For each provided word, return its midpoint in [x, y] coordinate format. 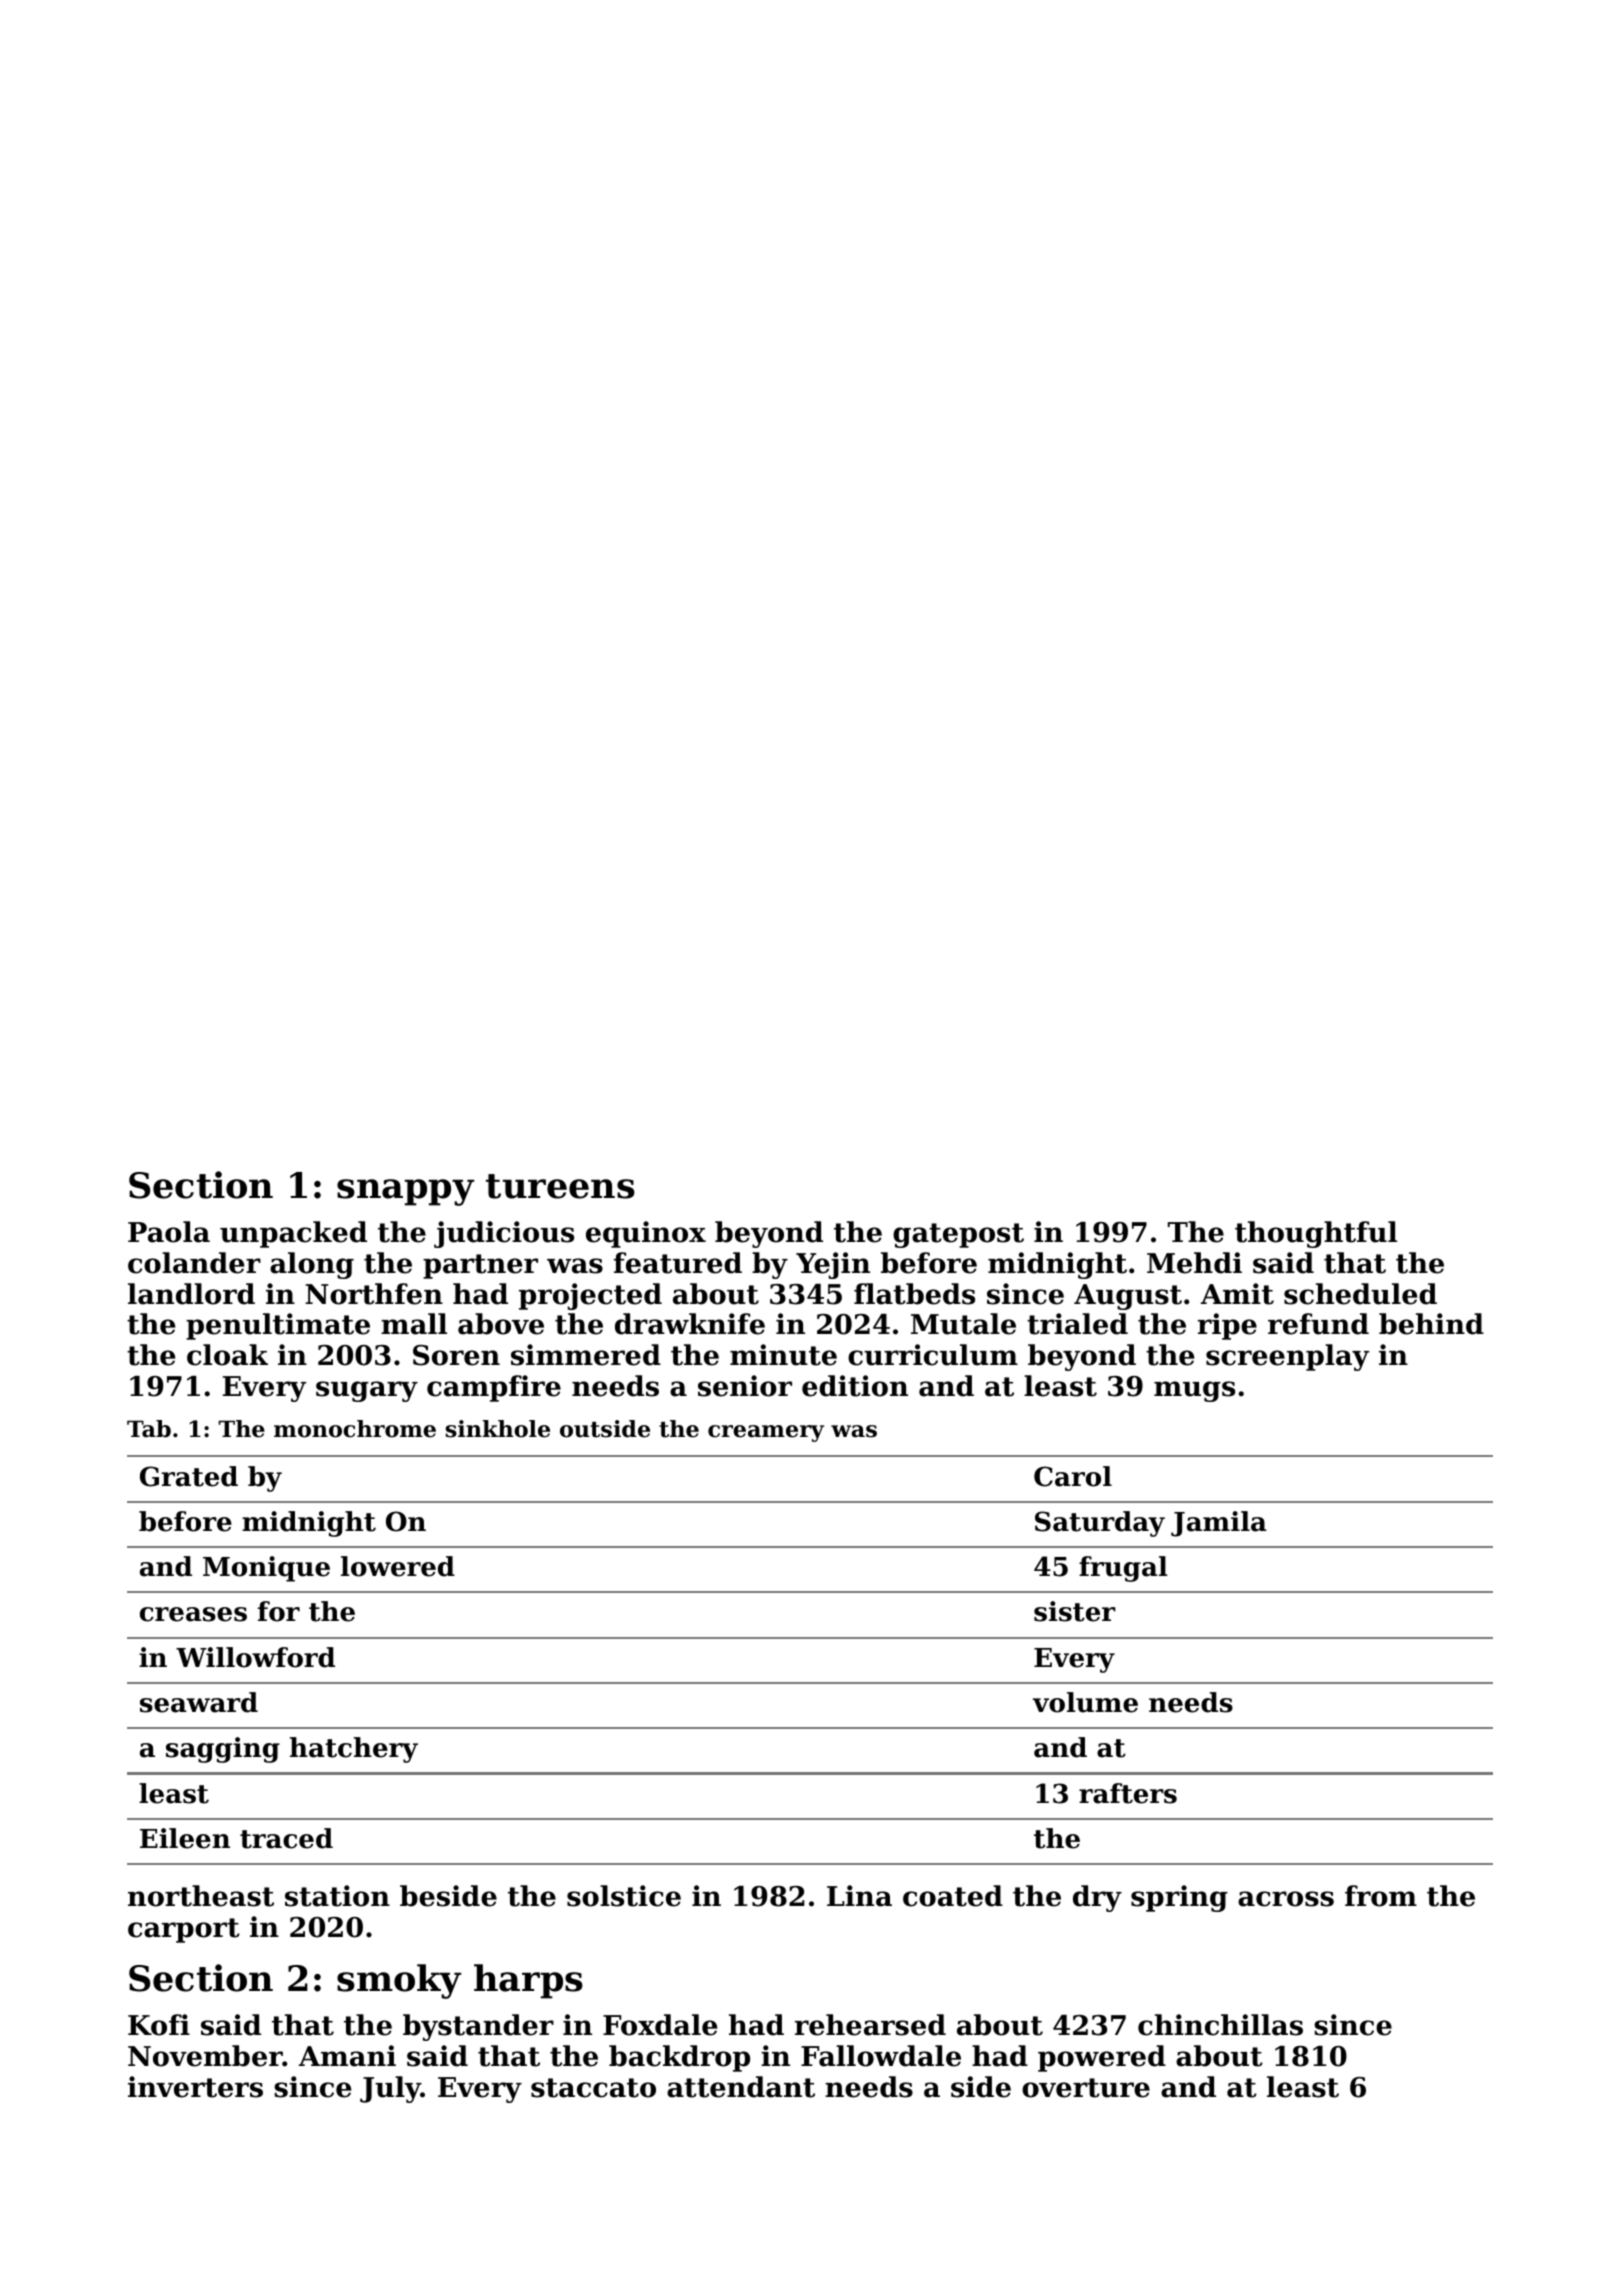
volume [1085, 1702]
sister [1075, 1611]
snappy [405, 1192]
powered [1102, 2058]
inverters [195, 2087]
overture [1086, 2088]
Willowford [255, 1657]
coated [953, 1896]
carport [184, 1930]
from [1381, 1896]
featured [678, 1263]
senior [745, 1386]
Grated [189, 1476]
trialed [1077, 1324]
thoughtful [1316, 1234]
